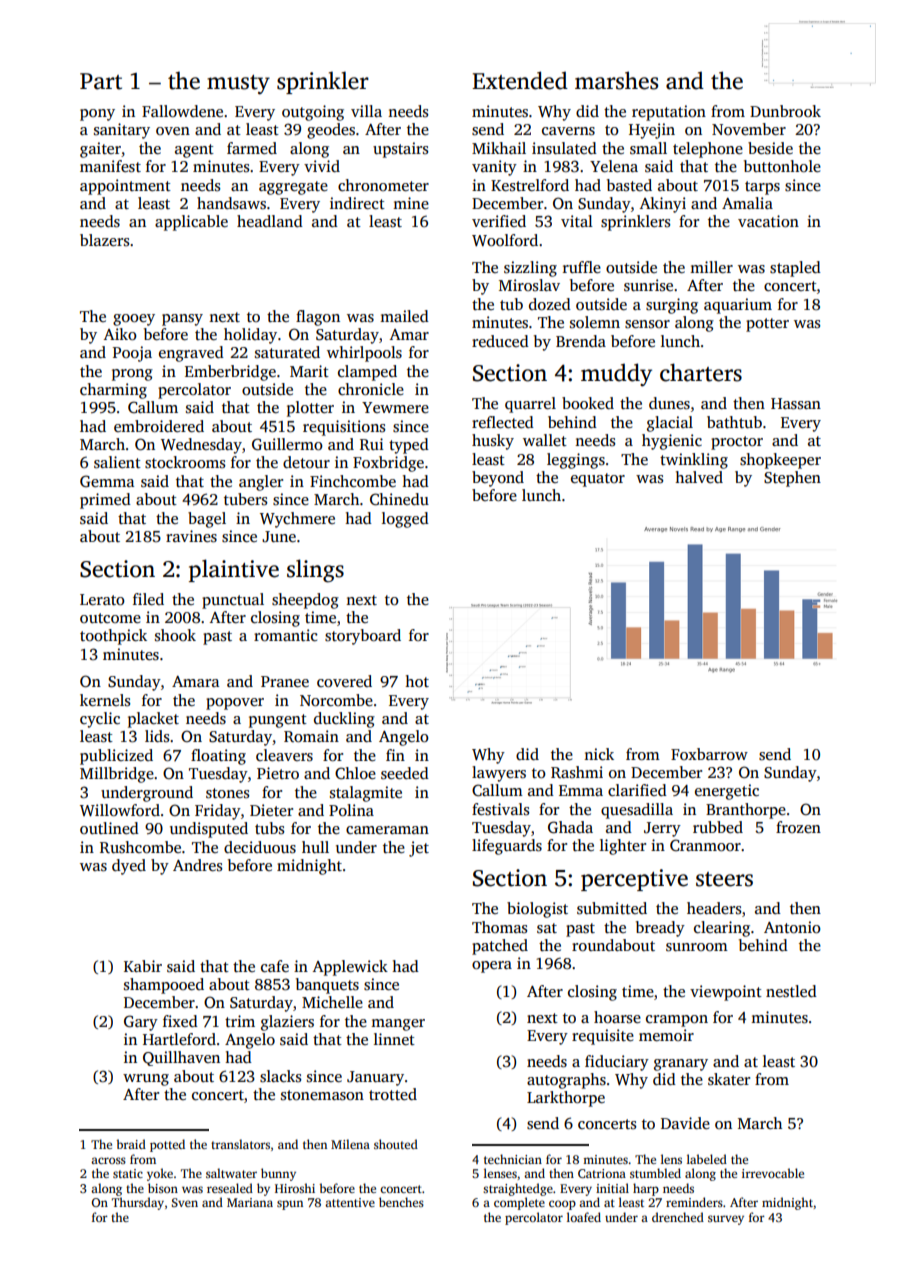  I want to click on slacks, so click(280, 1076).
